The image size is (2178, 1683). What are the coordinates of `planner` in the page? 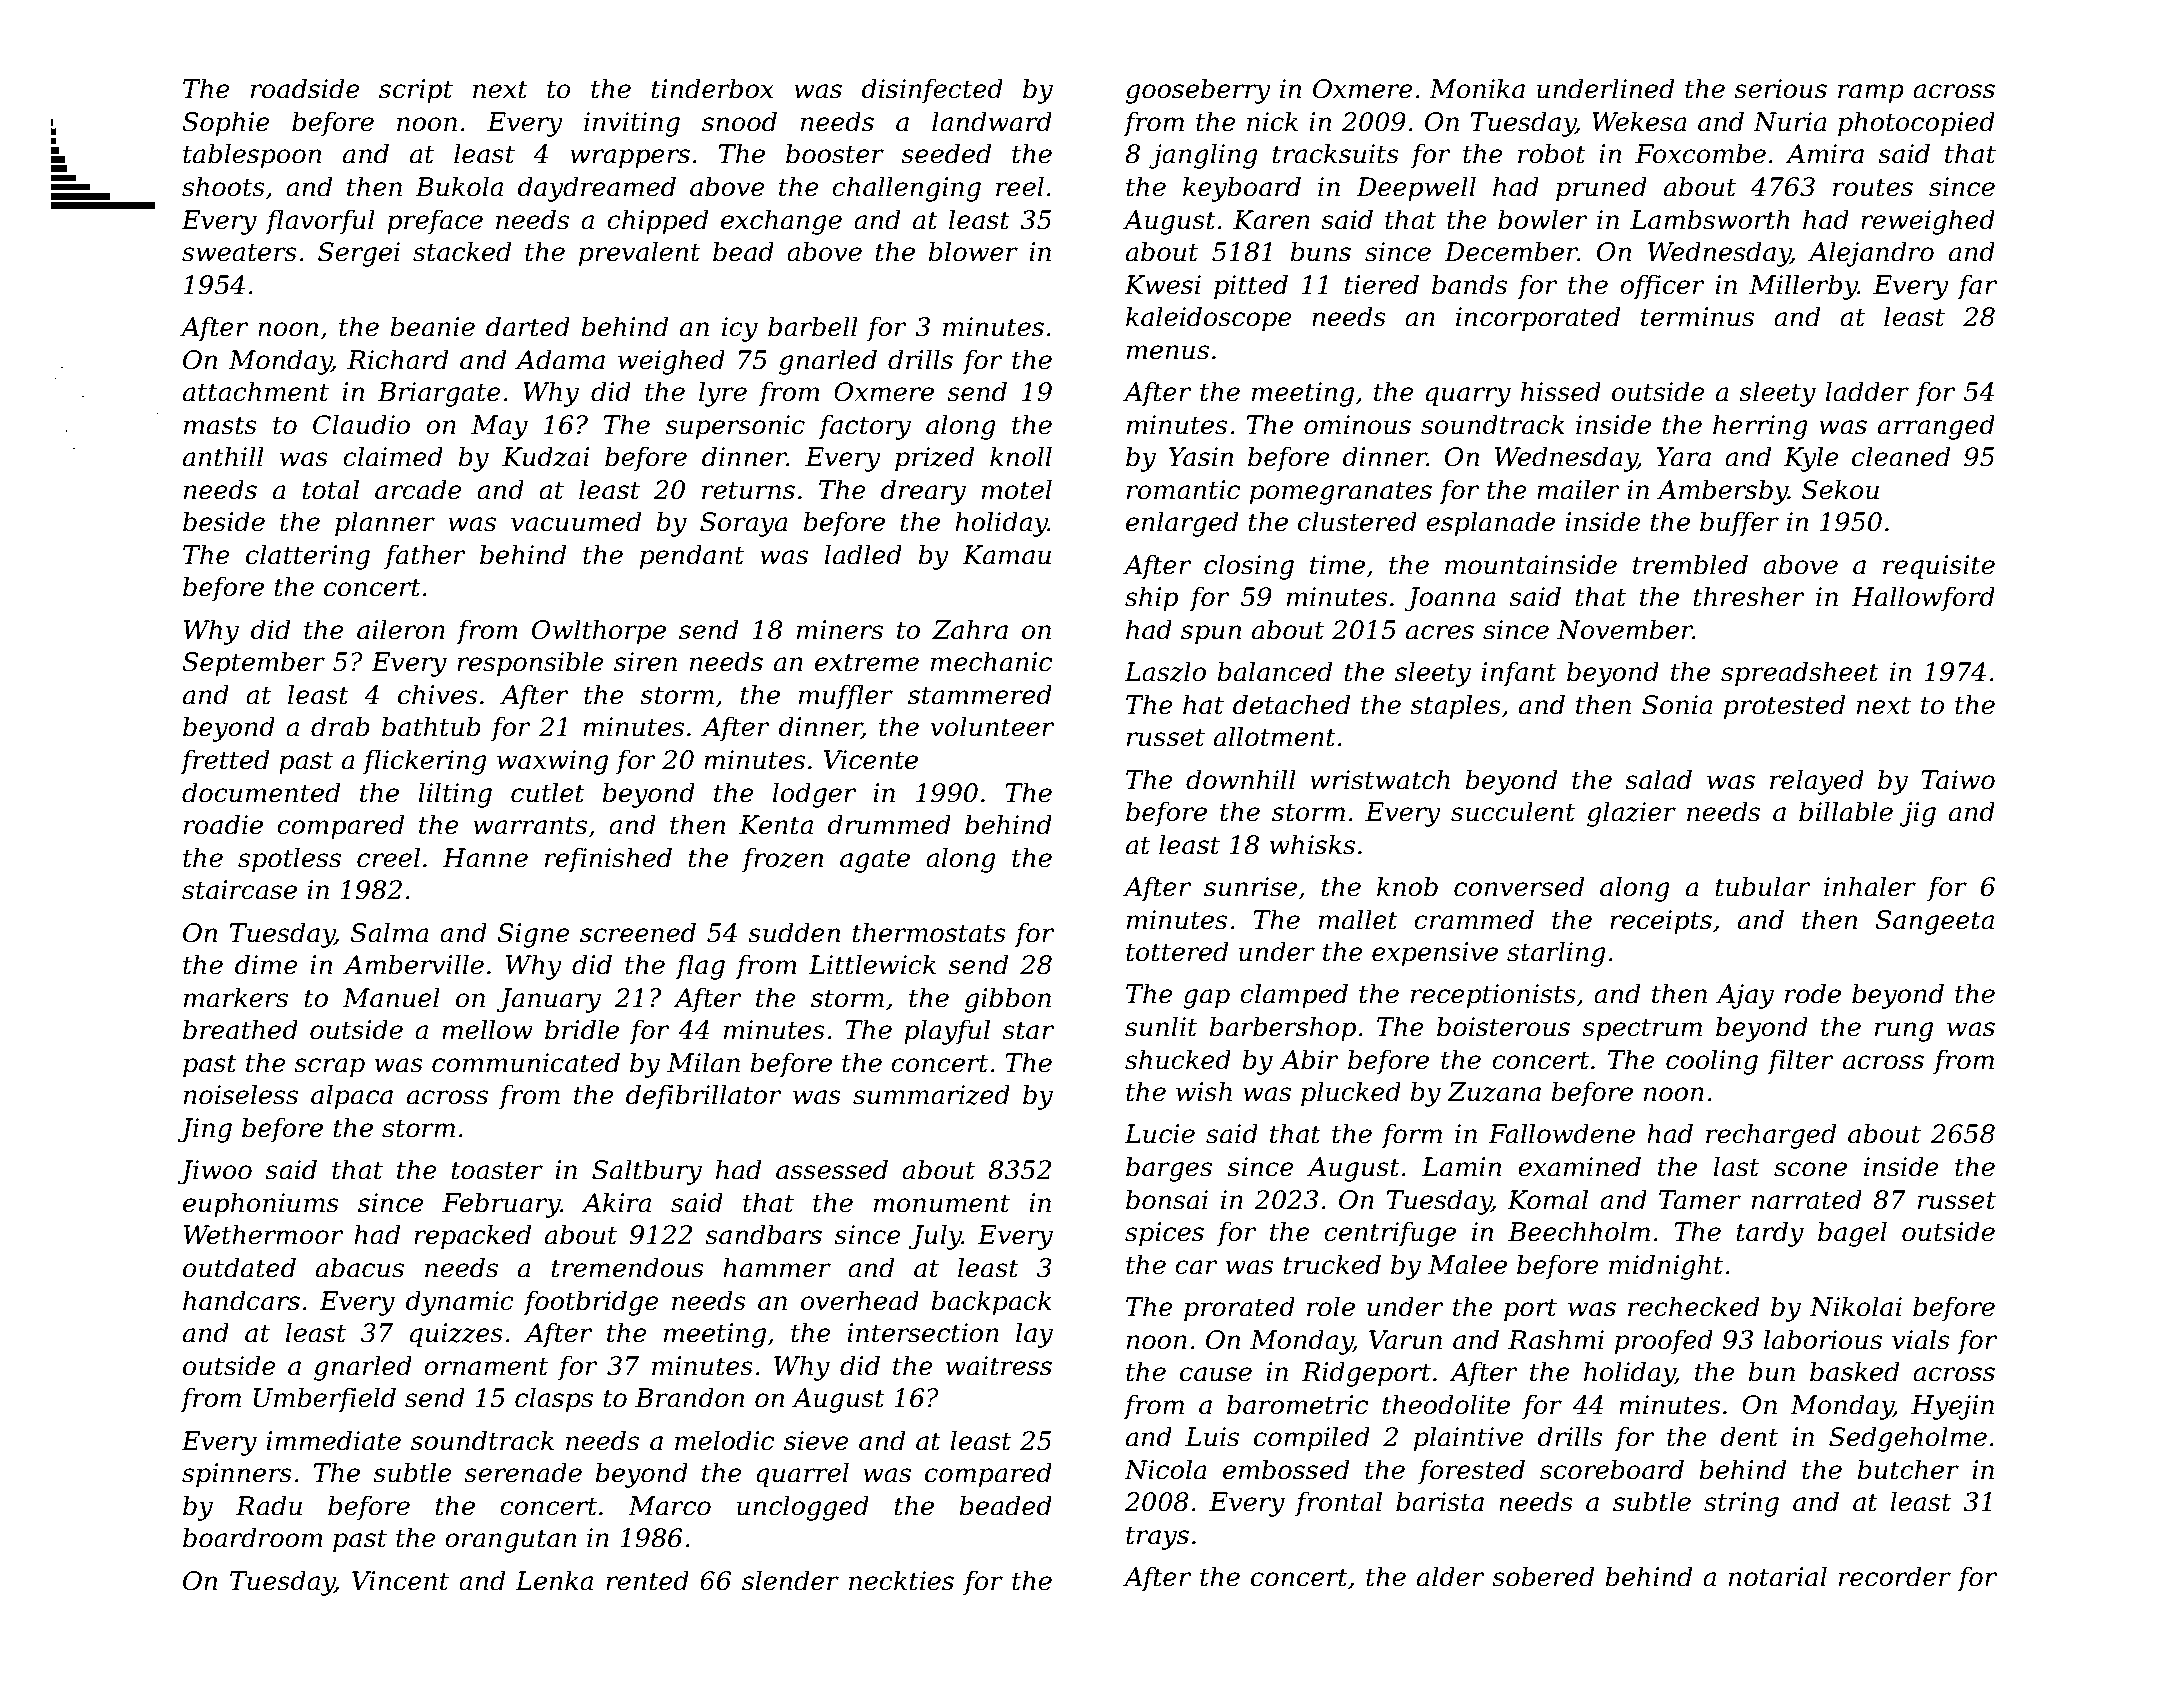 It's located at (385, 524).
